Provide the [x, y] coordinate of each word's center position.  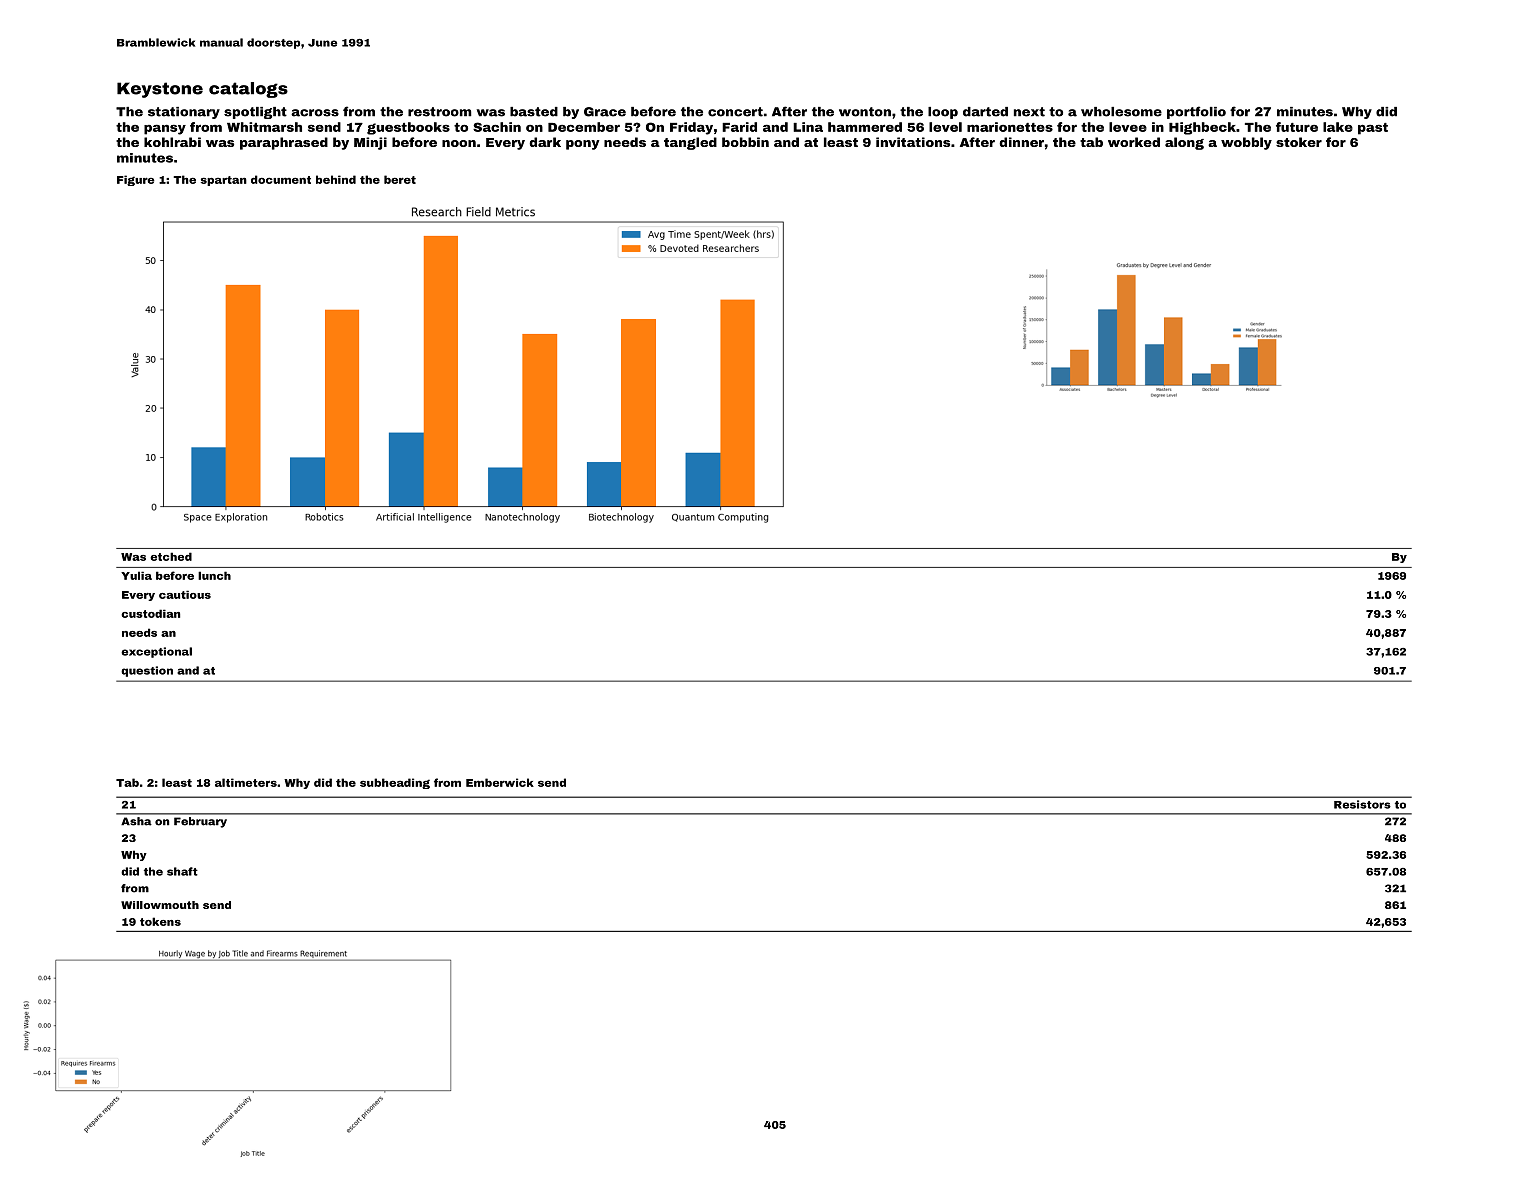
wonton [865, 112]
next [1029, 112]
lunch [214, 575]
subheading [395, 783]
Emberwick [500, 782]
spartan [224, 181]
